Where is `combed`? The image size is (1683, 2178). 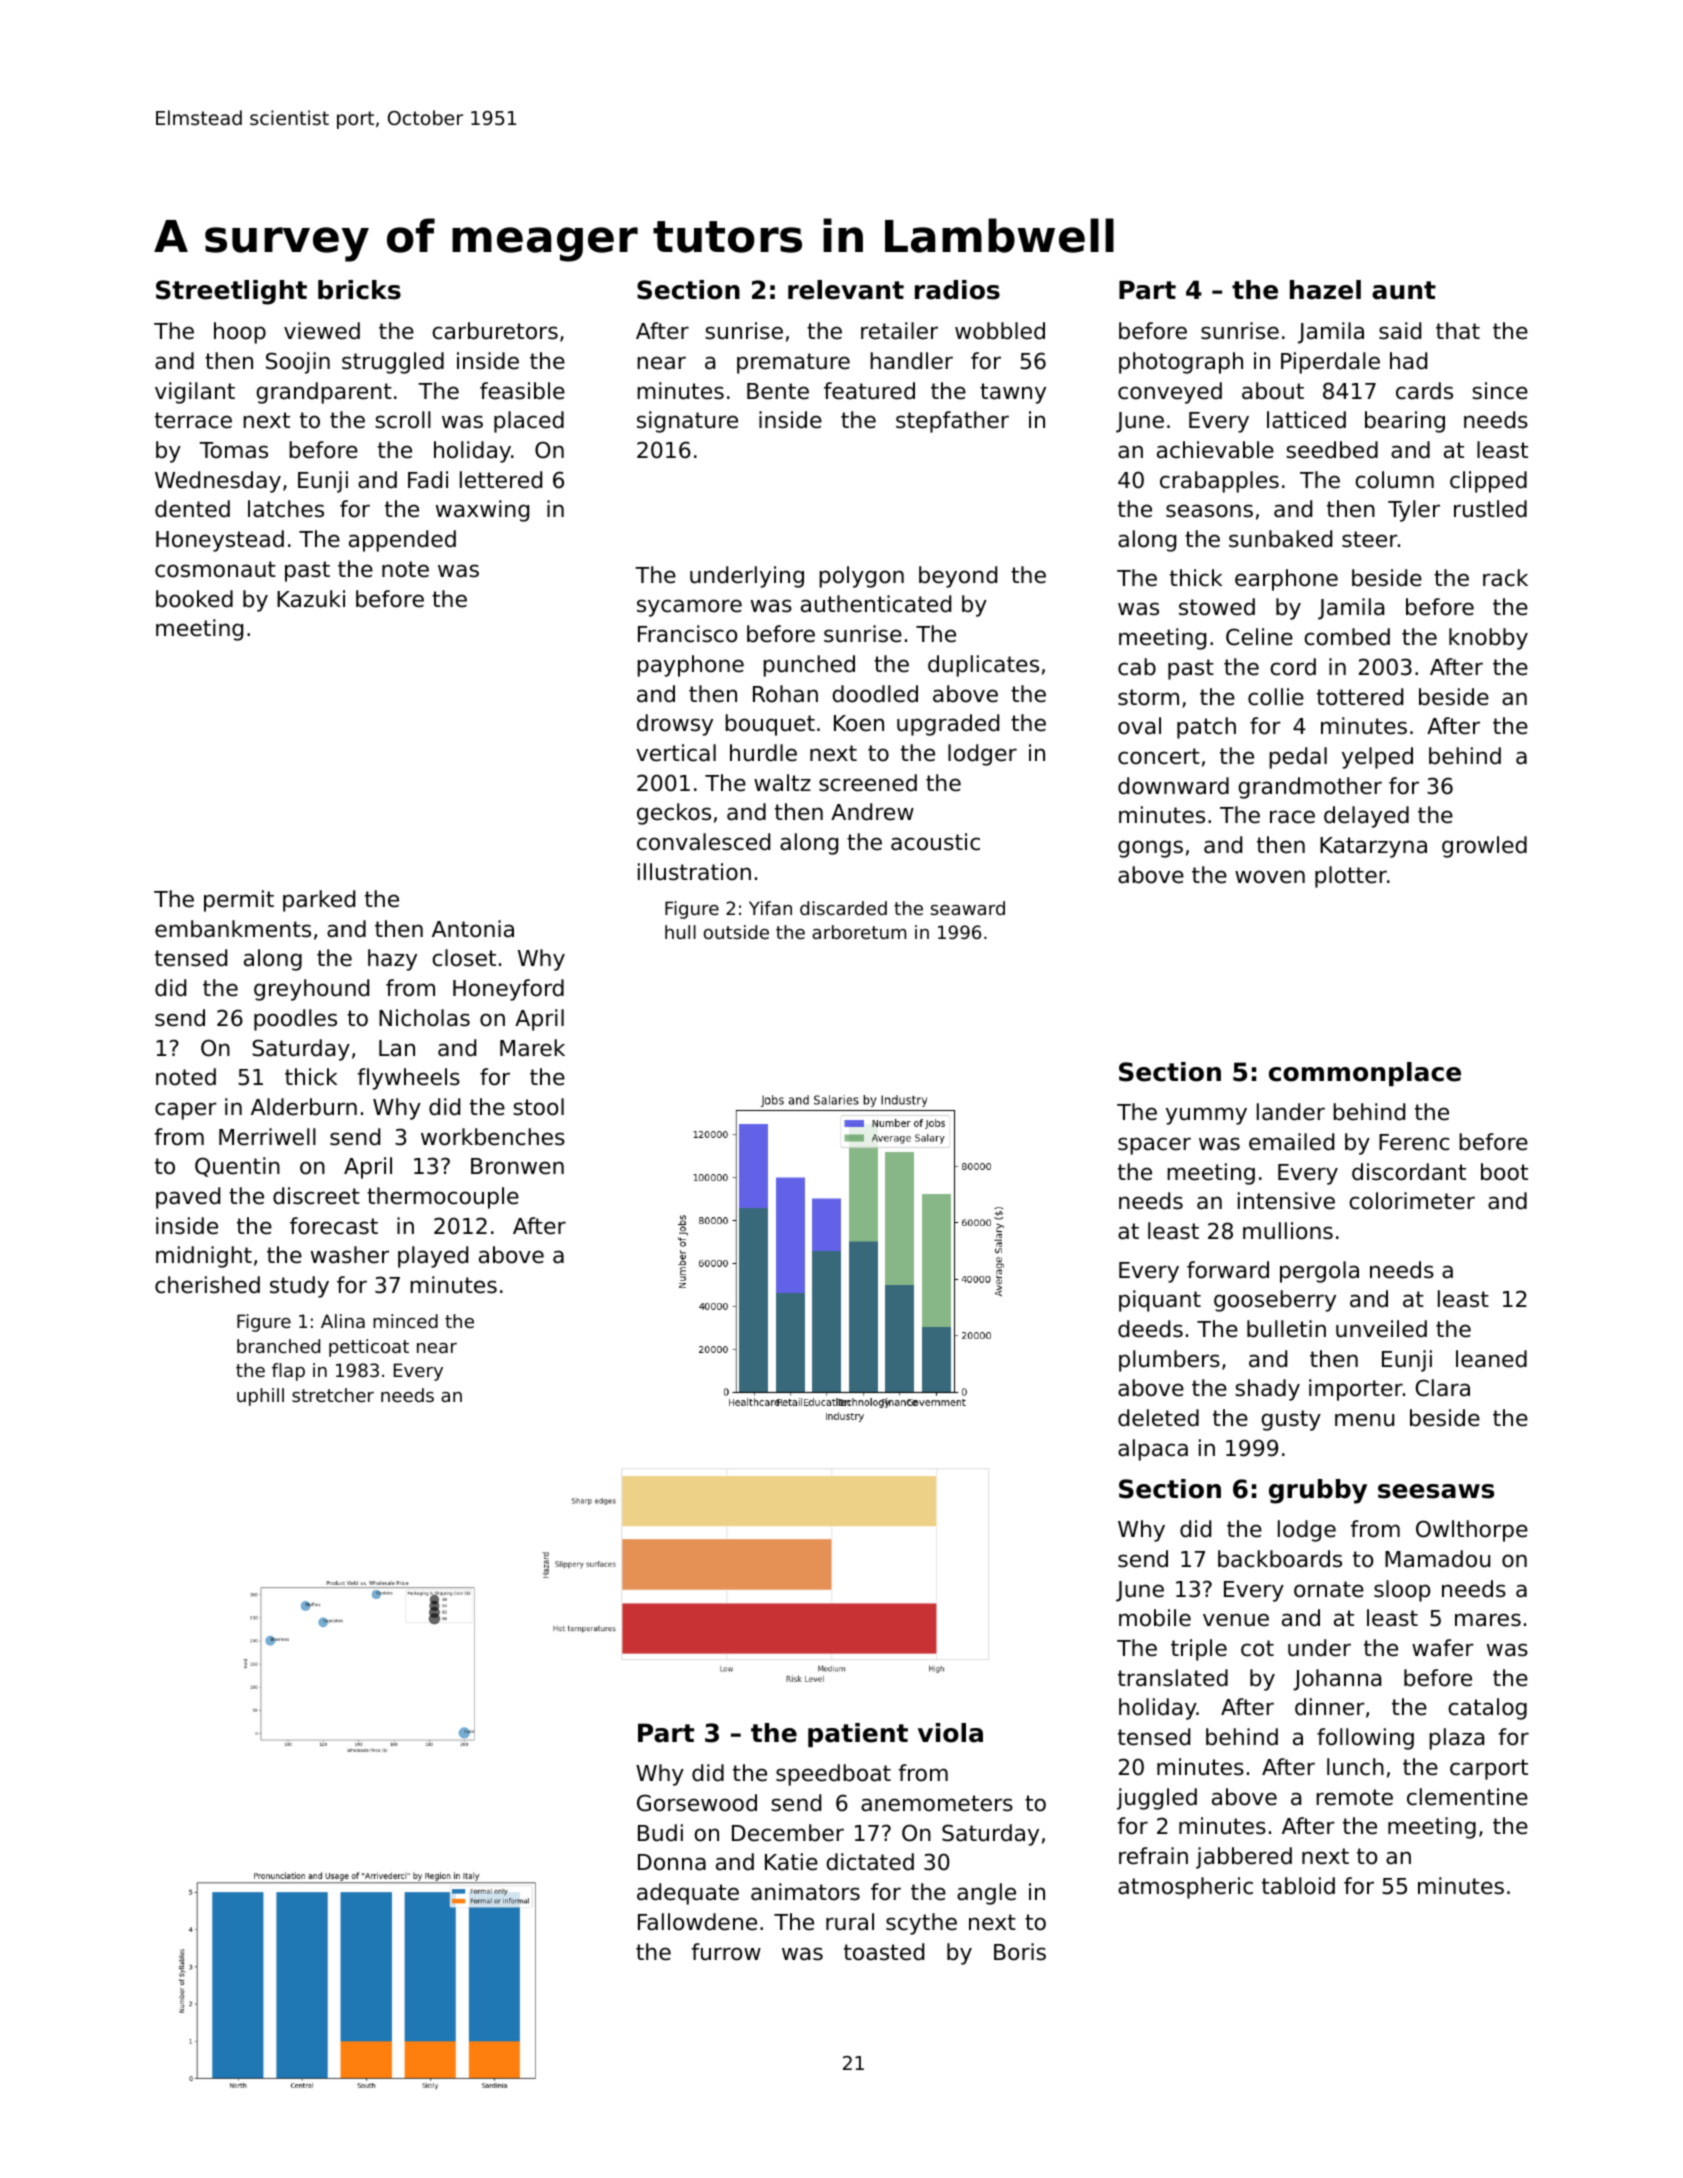 combed is located at coordinates (1347, 637).
